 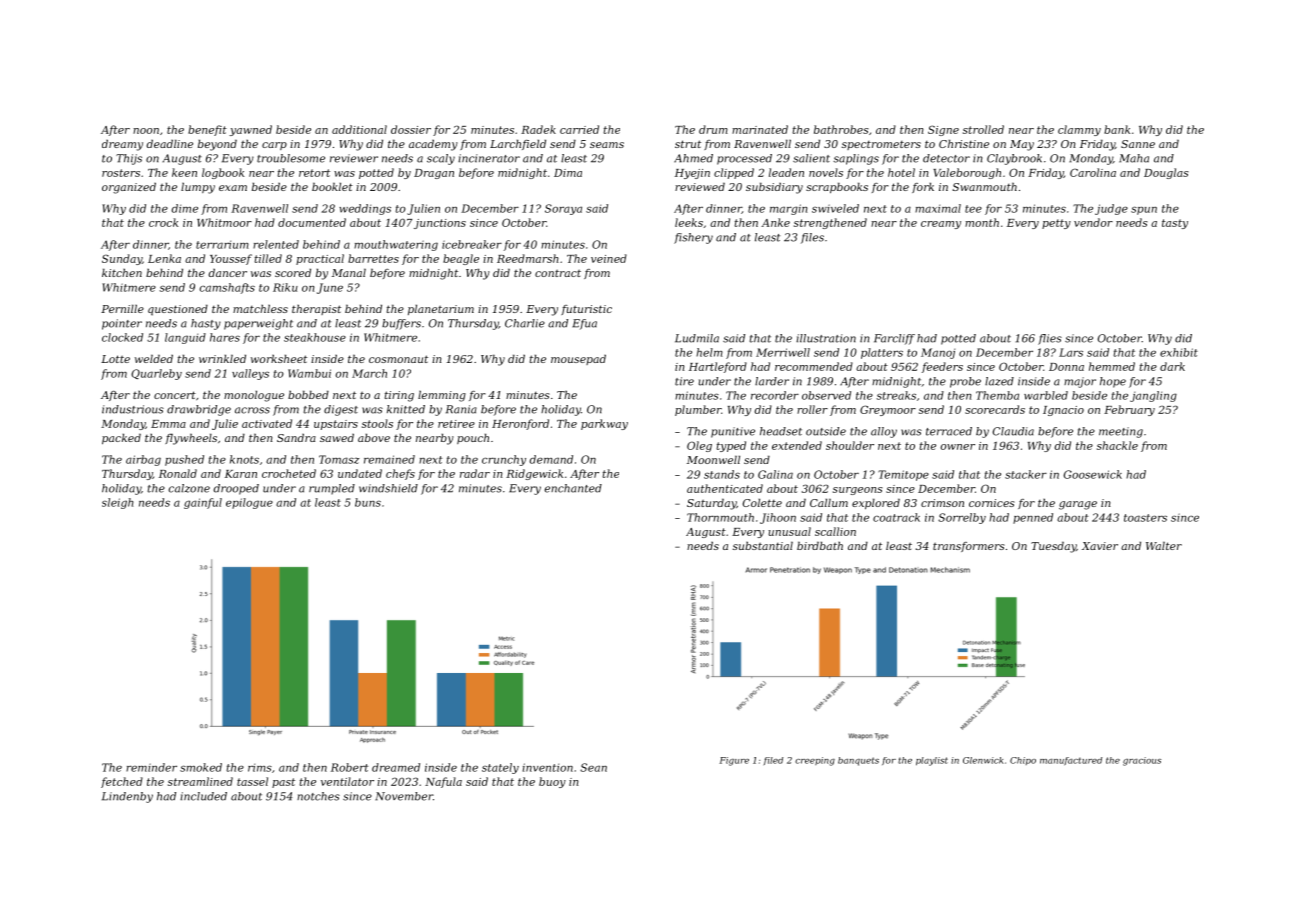 I want to click on parkway, so click(x=604, y=424).
